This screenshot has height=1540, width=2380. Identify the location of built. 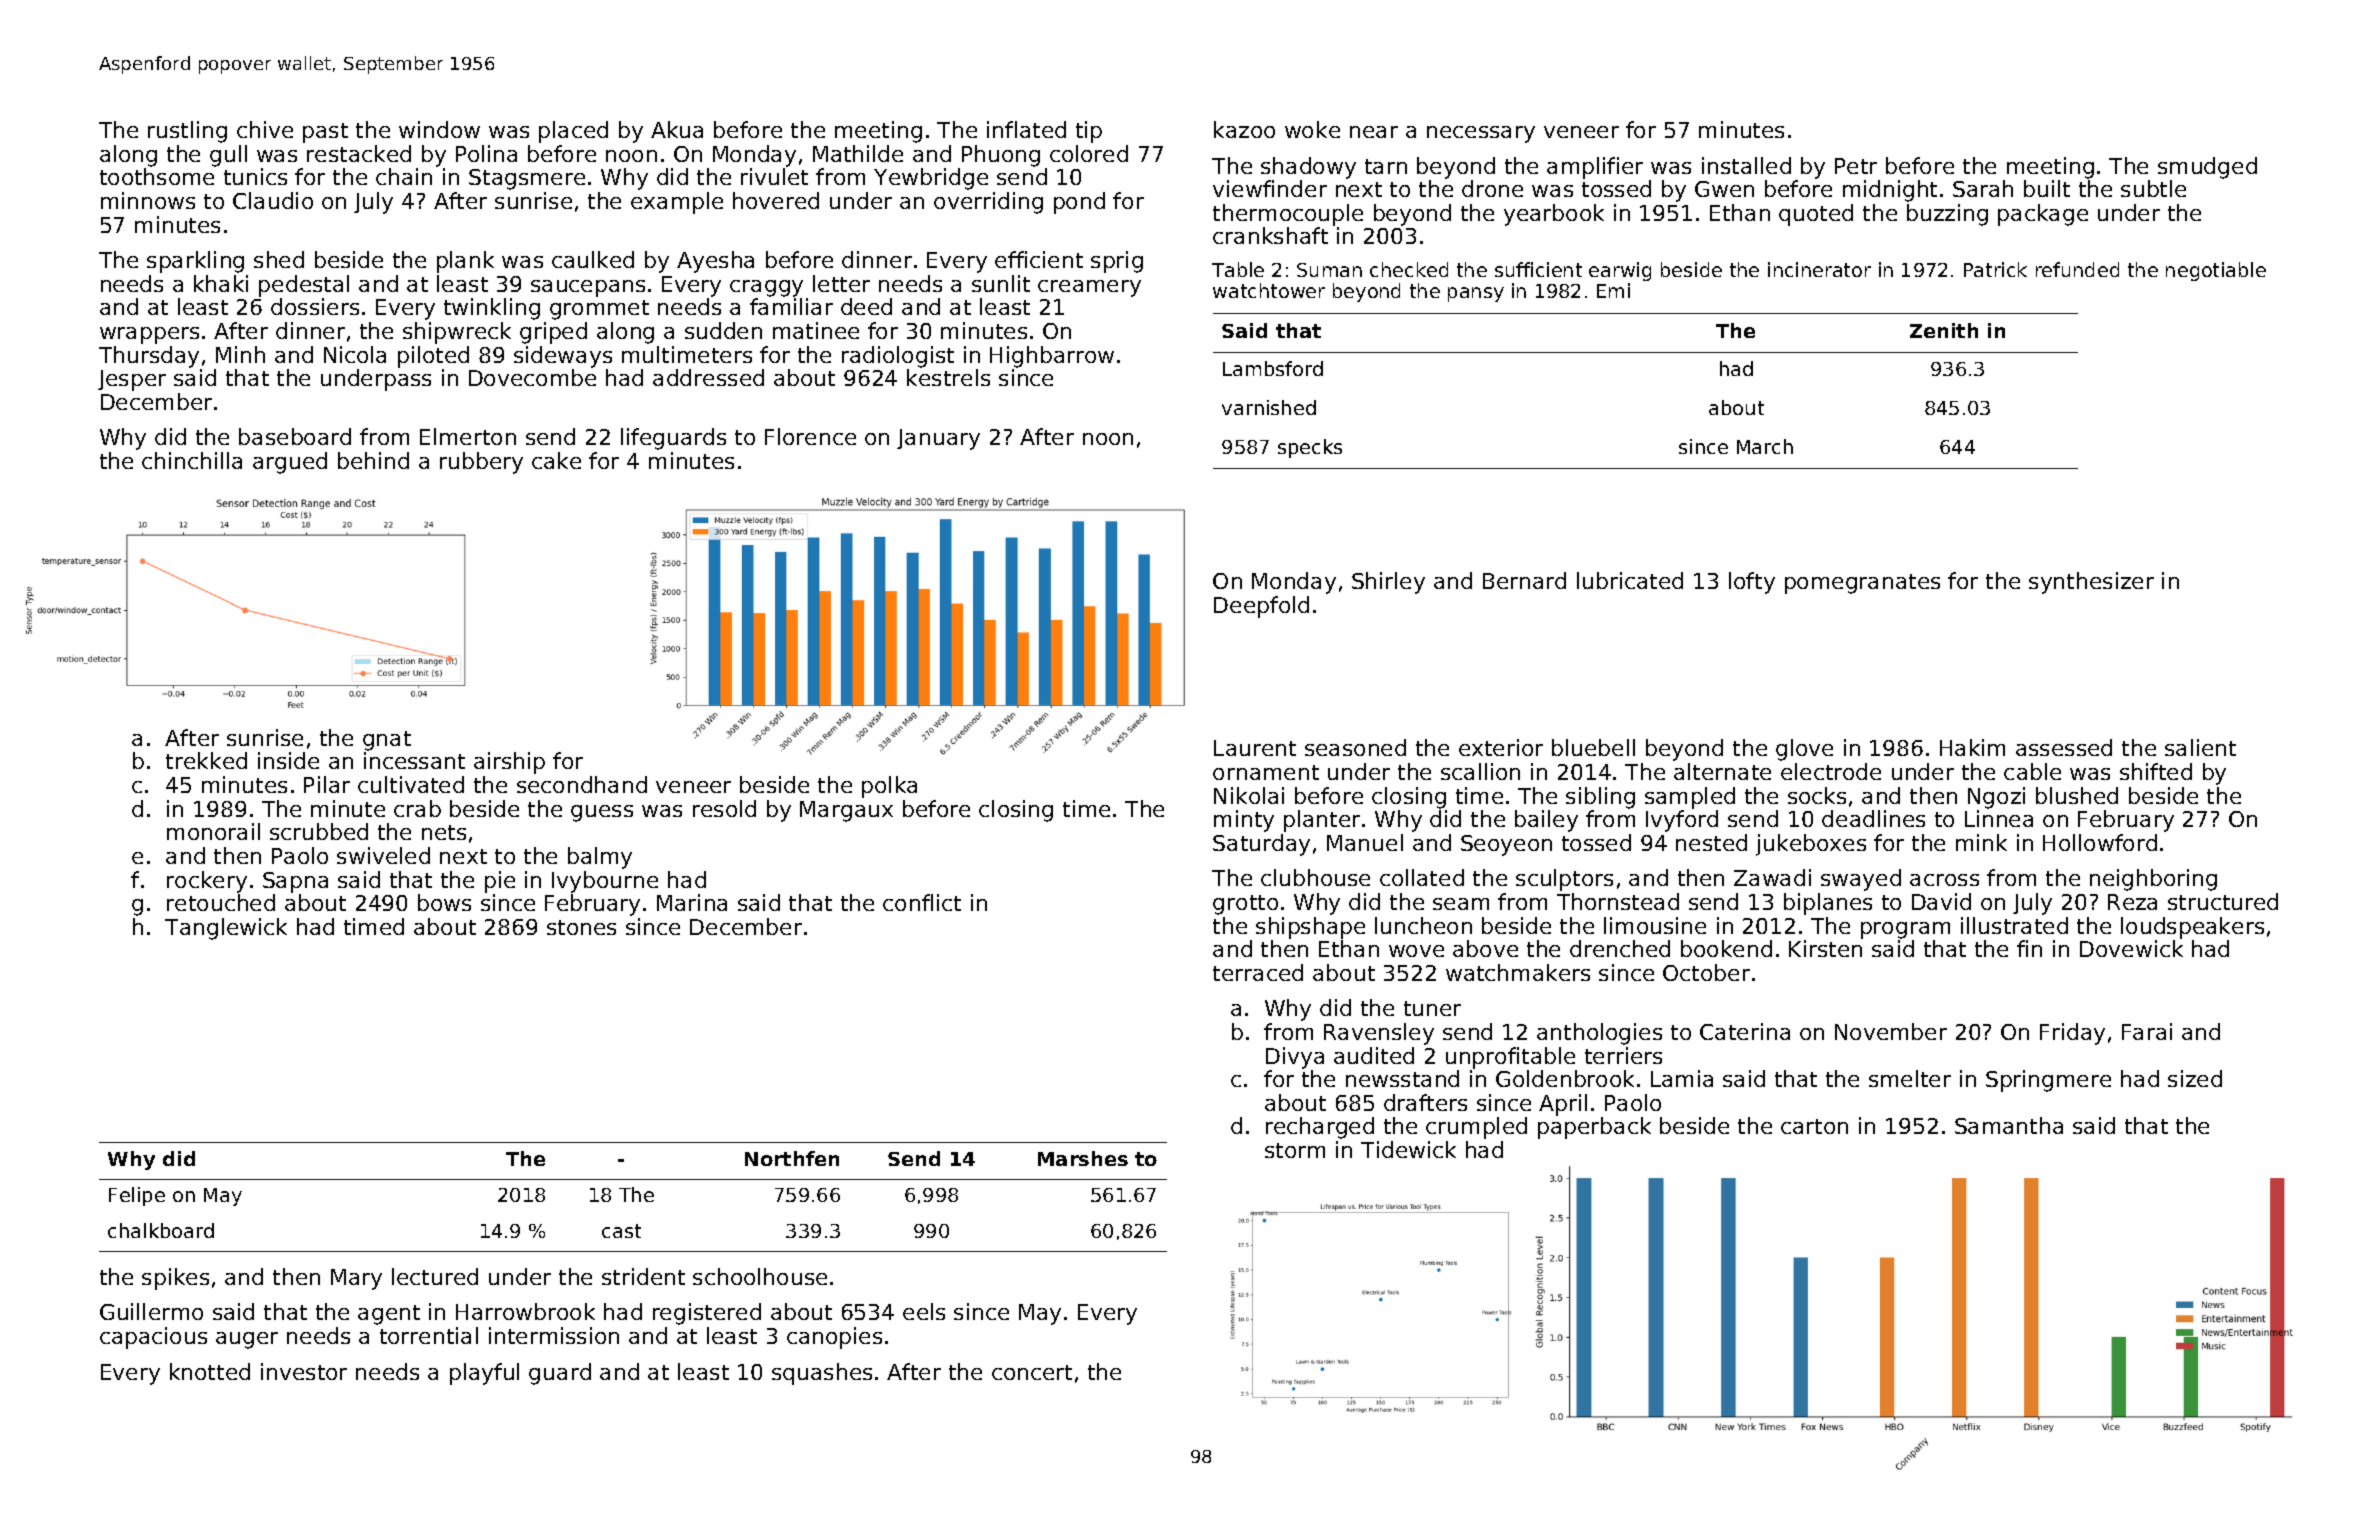
(2047, 188).
